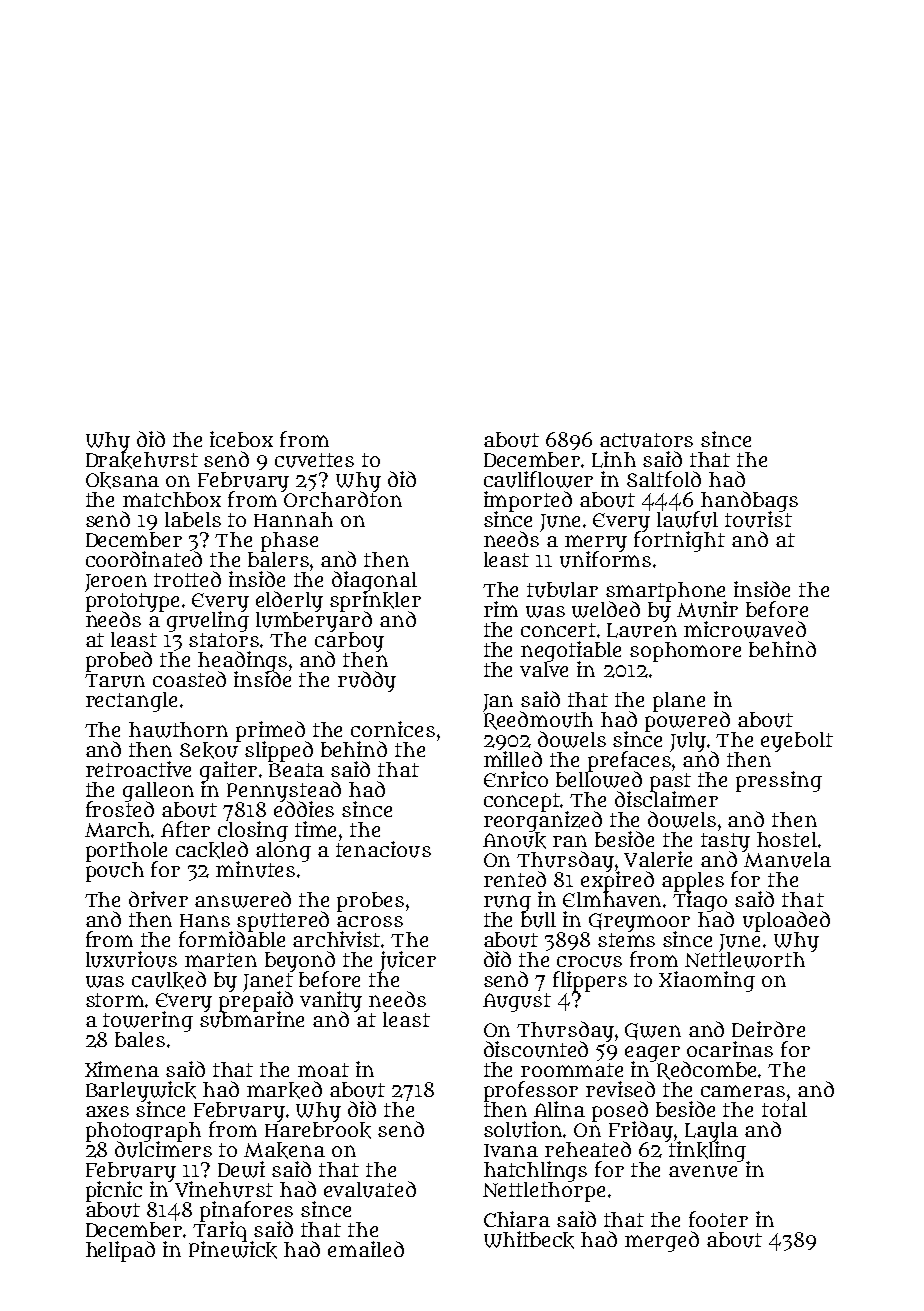  I want to click on bull, so click(538, 920).
